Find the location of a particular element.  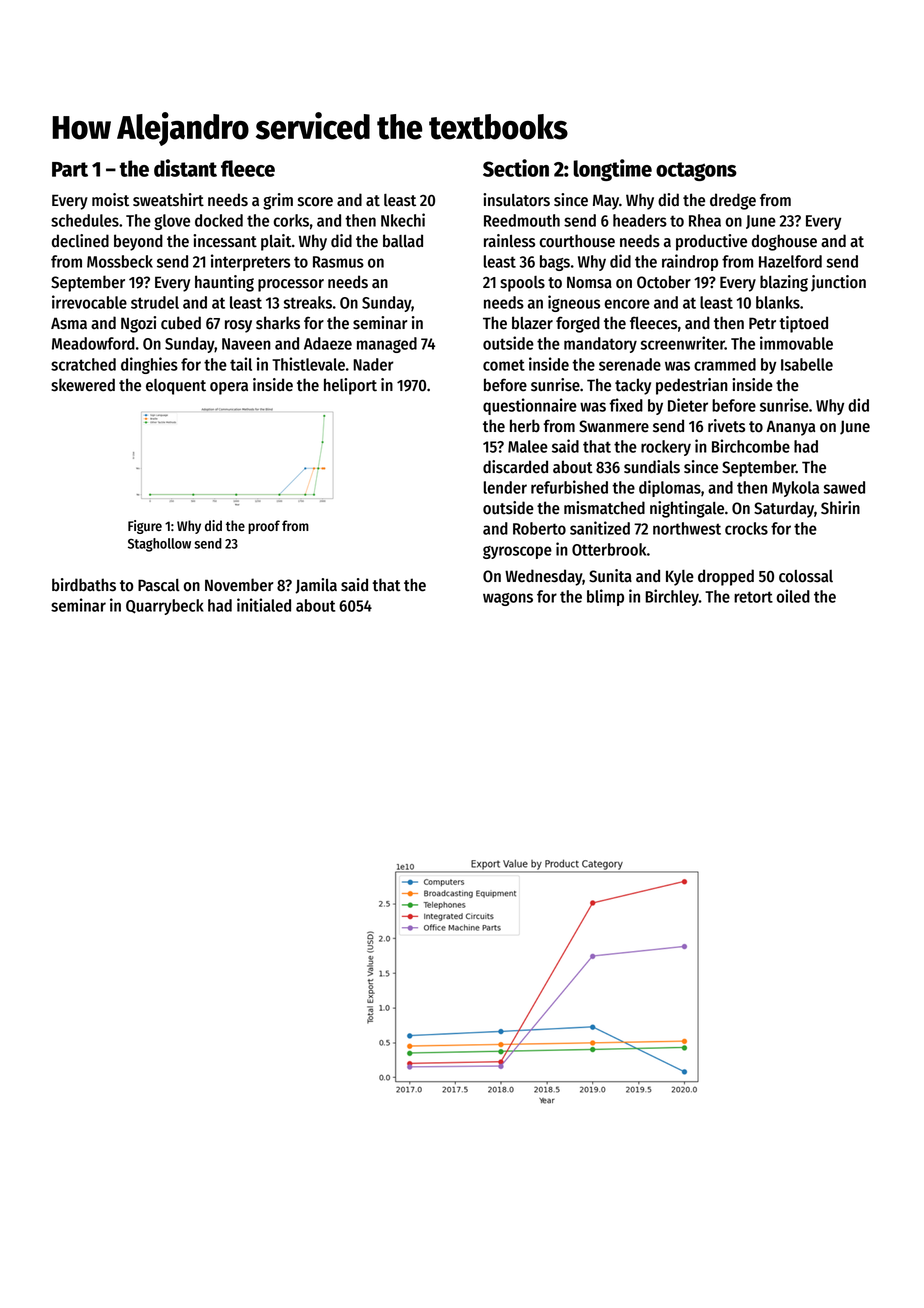

wagons is located at coordinates (508, 599).
